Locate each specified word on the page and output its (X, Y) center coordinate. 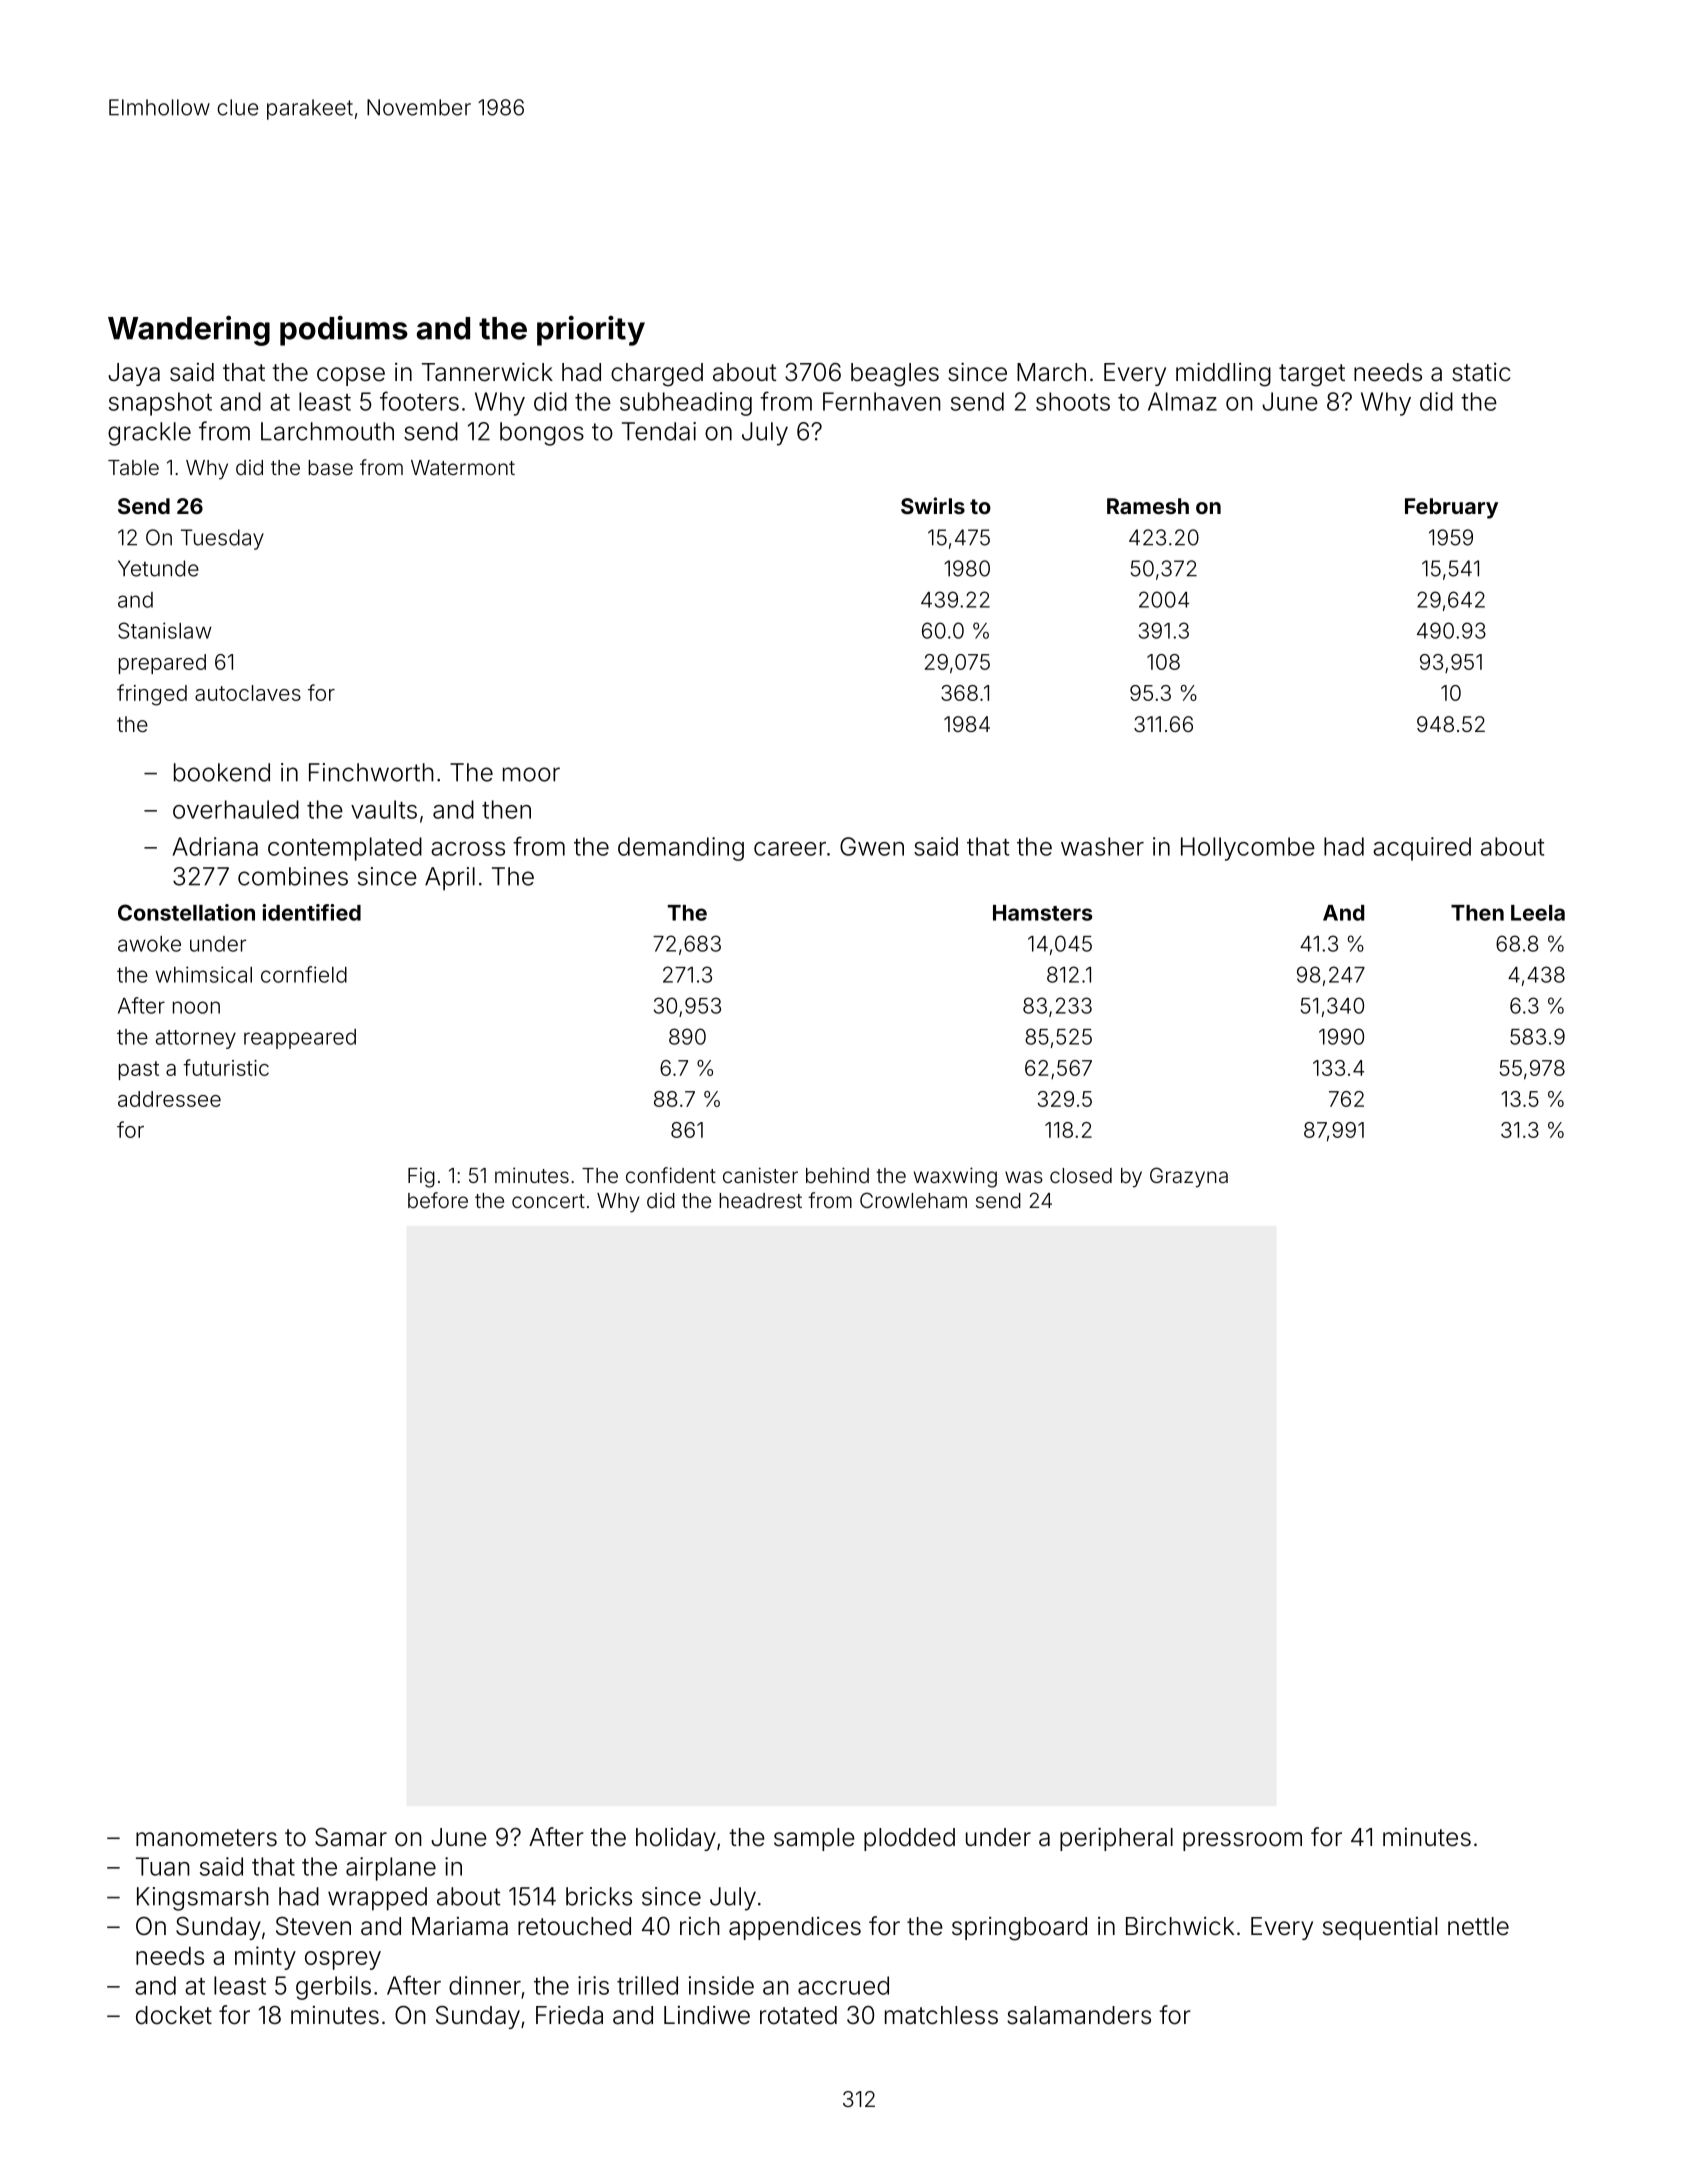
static (1481, 372)
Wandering (189, 330)
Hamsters (1042, 913)
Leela (1538, 913)
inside (721, 1985)
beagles (895, 375)
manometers (206, 1838)
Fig (421, 1177)
